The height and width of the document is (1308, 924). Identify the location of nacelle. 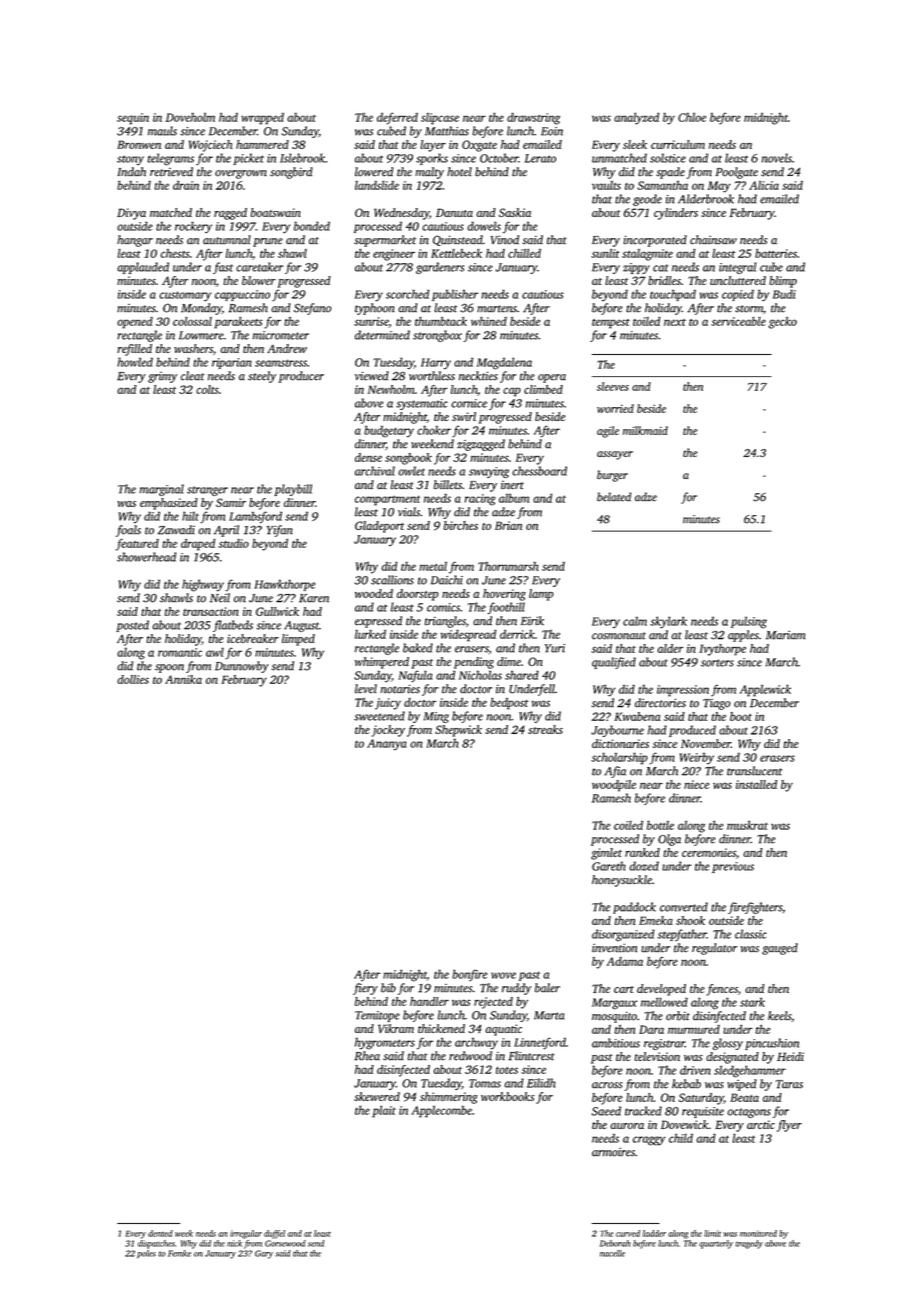
(612, 1253).
